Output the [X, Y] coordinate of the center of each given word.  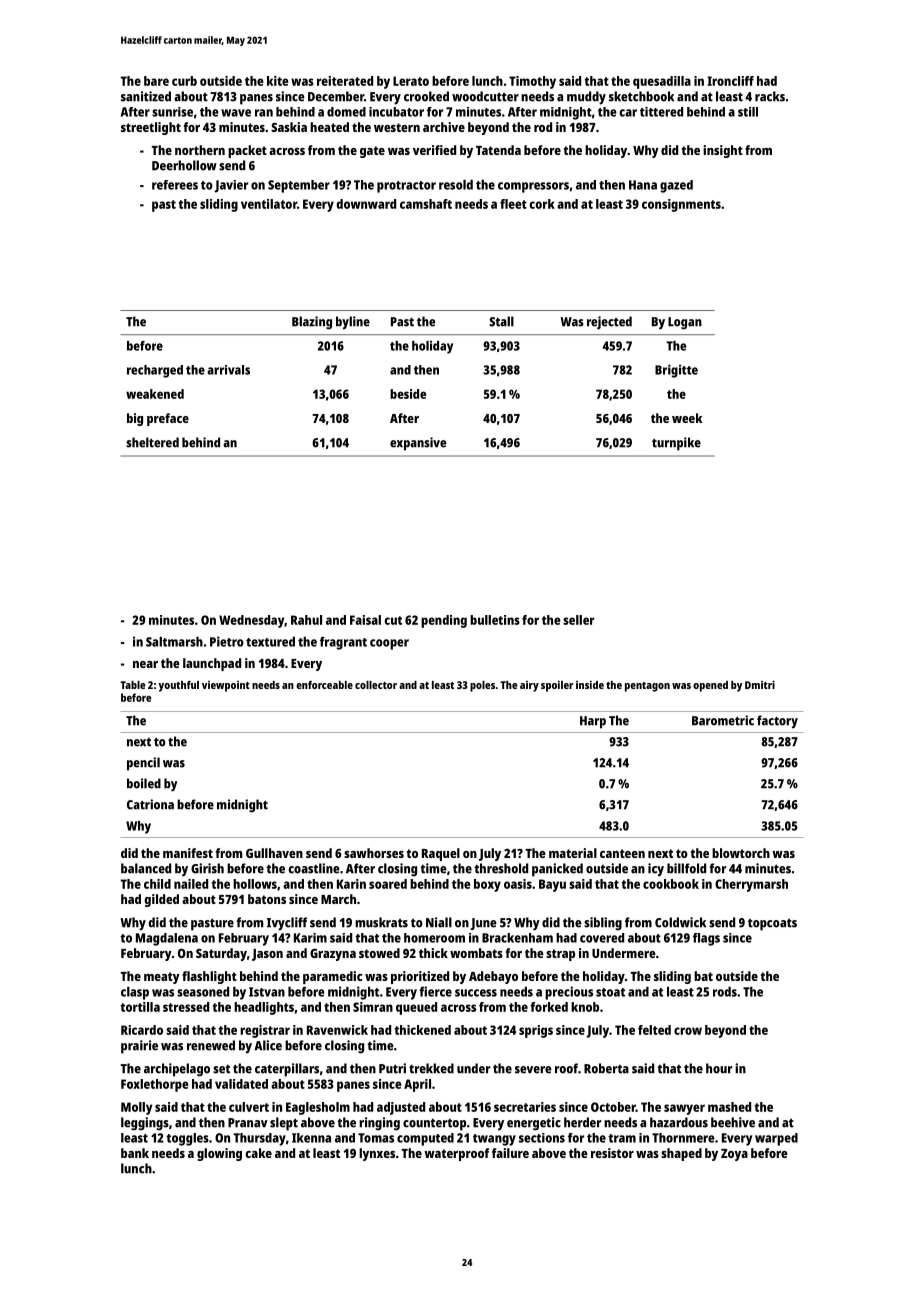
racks [770, 96]
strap [560, 955]
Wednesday [251, 621]
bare [156, 81]
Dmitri [760, 684]
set [221, 1069]
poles [482, 686]
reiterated [345, 81]
